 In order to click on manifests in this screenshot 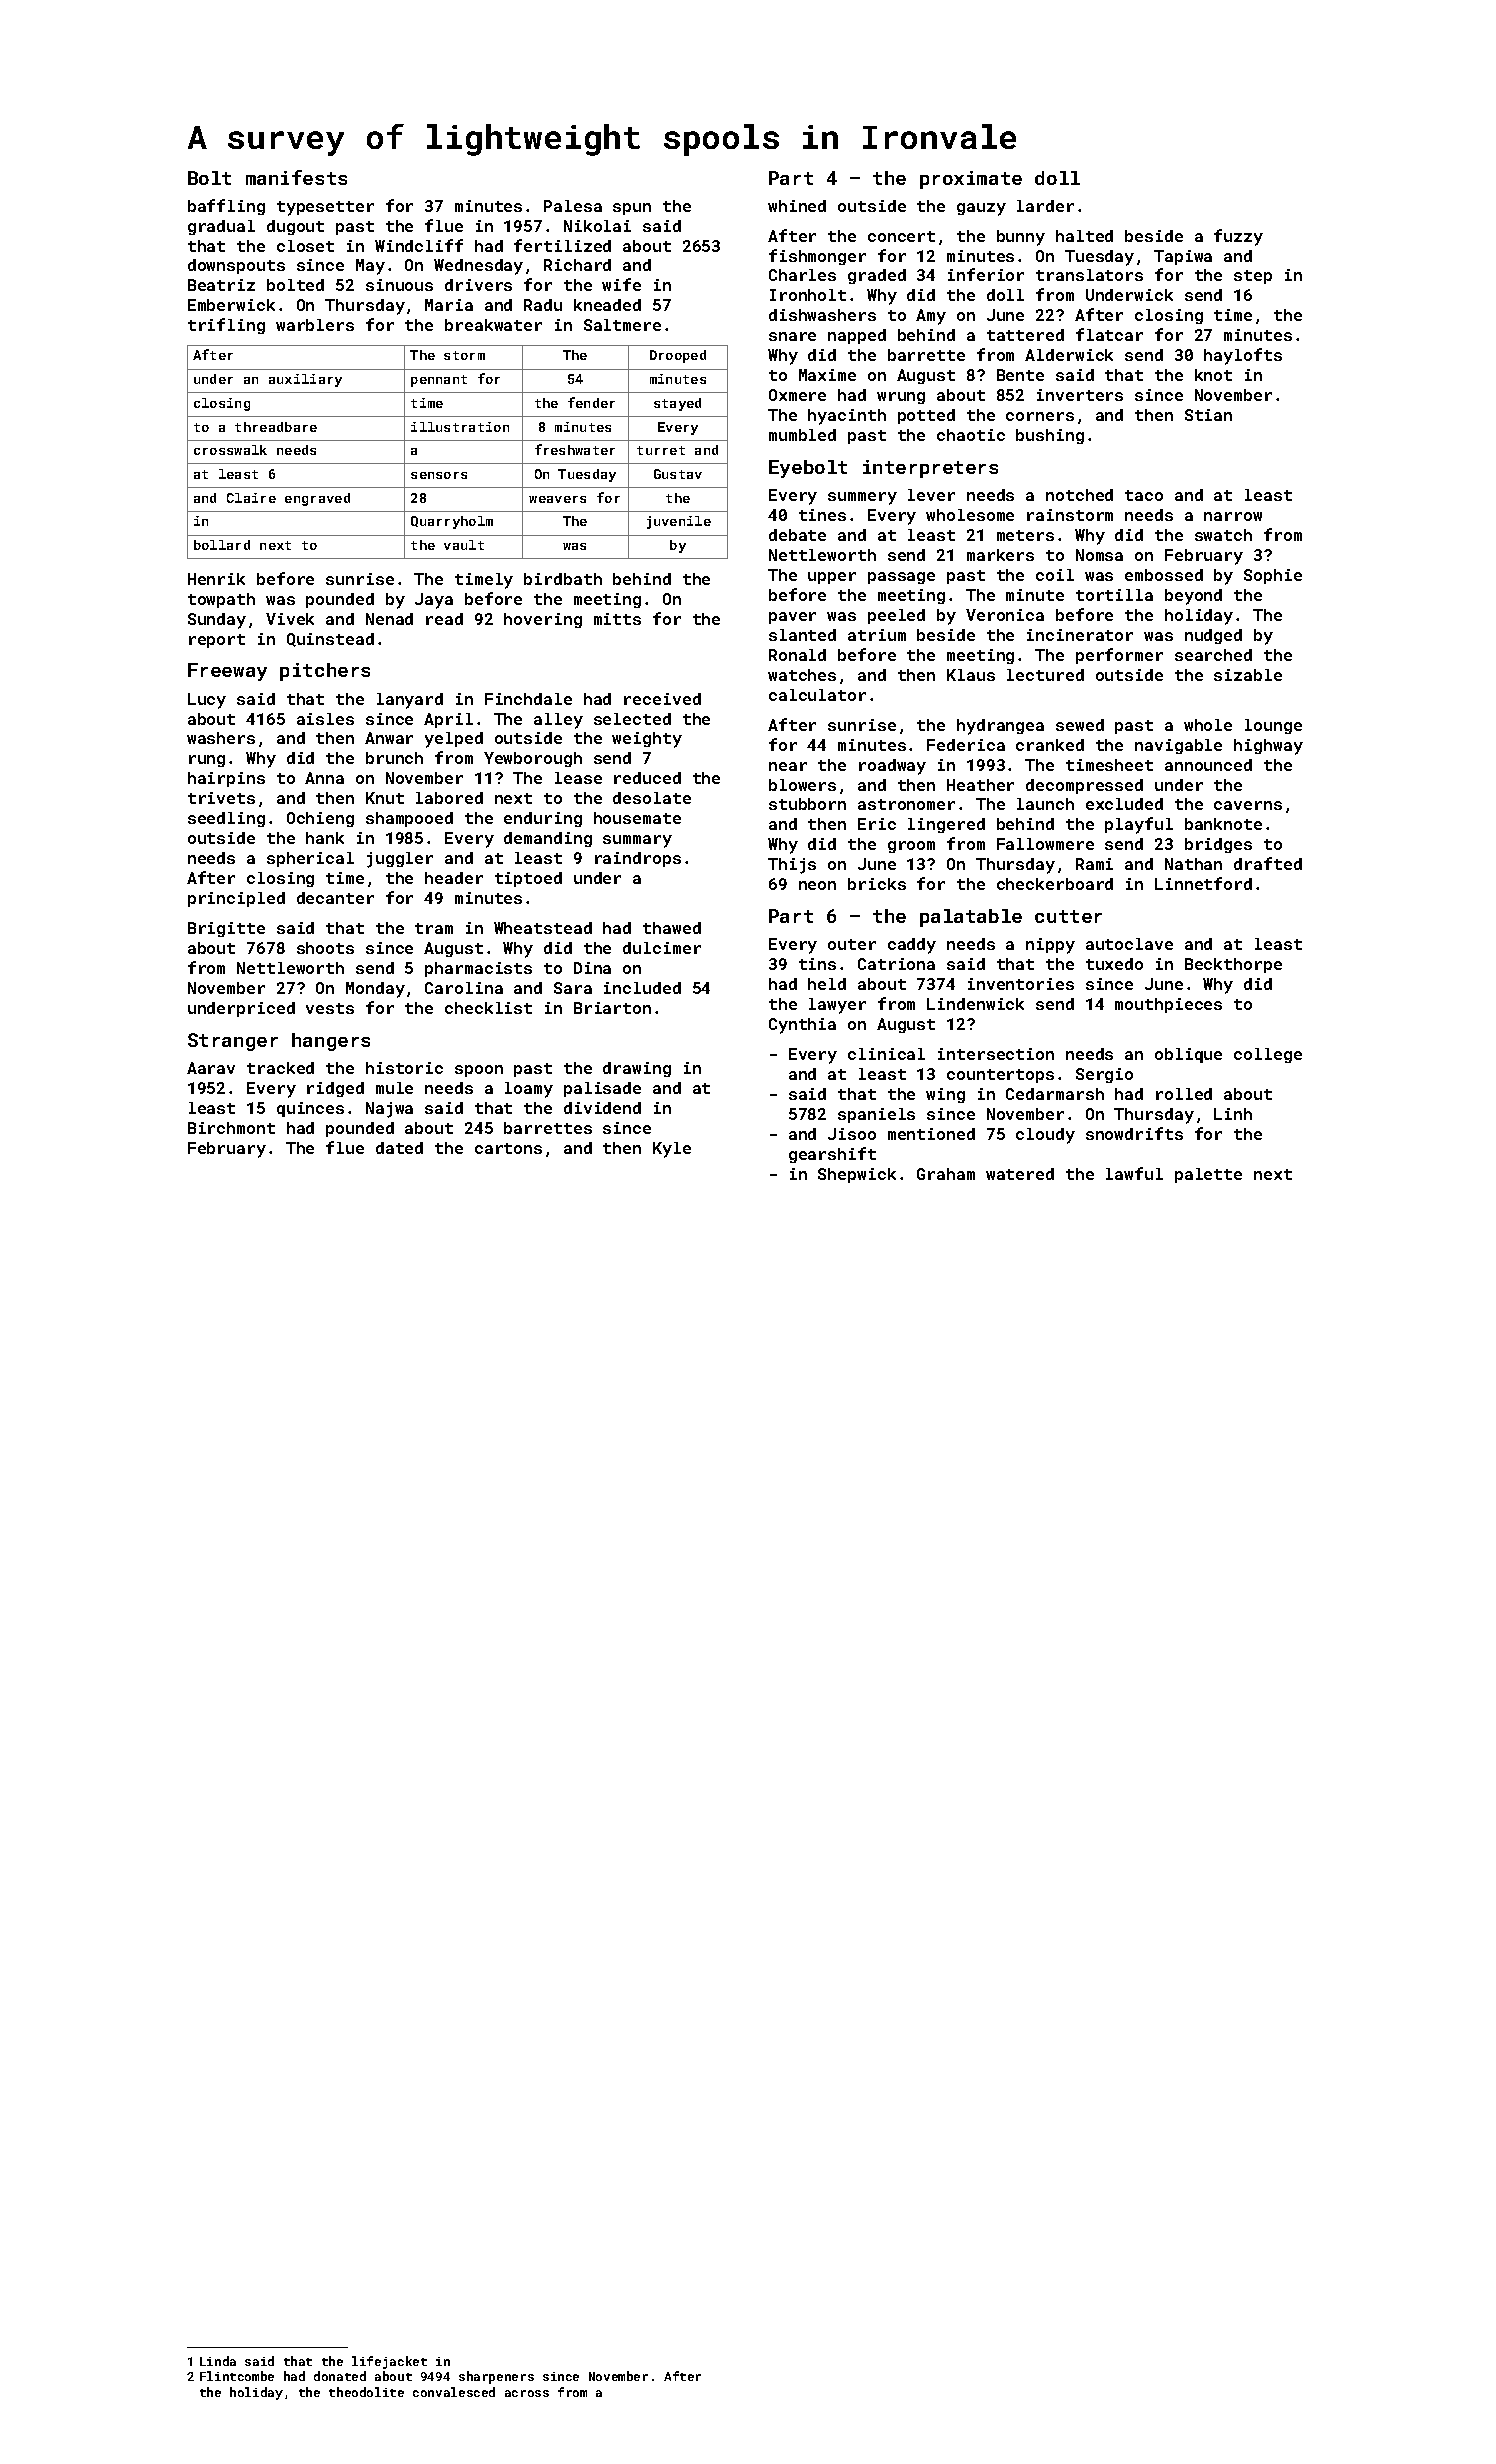, I will do `click(296, 177)`.
